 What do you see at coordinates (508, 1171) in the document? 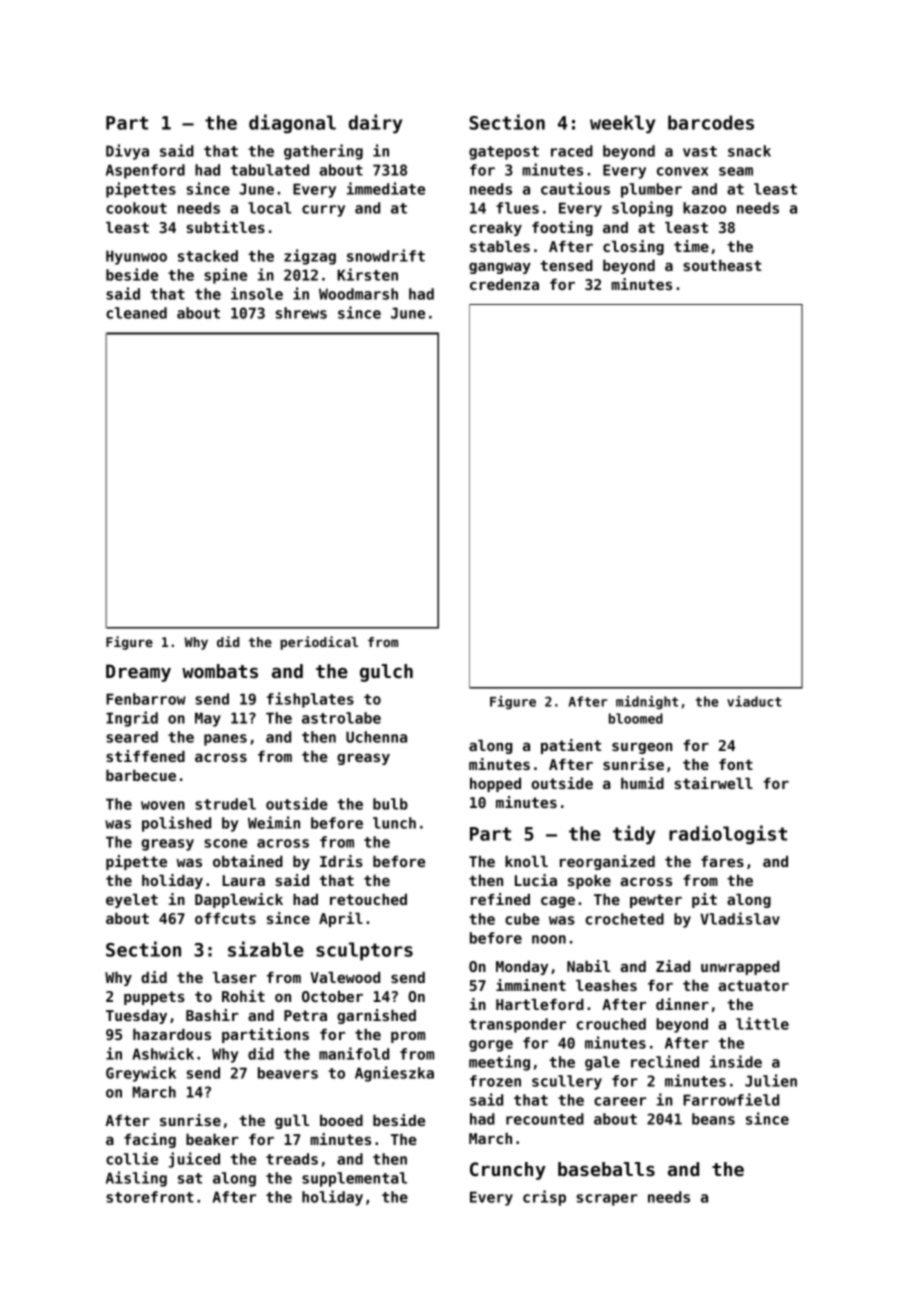
I see `Crunchy` at bounding box center [508, 1171].
